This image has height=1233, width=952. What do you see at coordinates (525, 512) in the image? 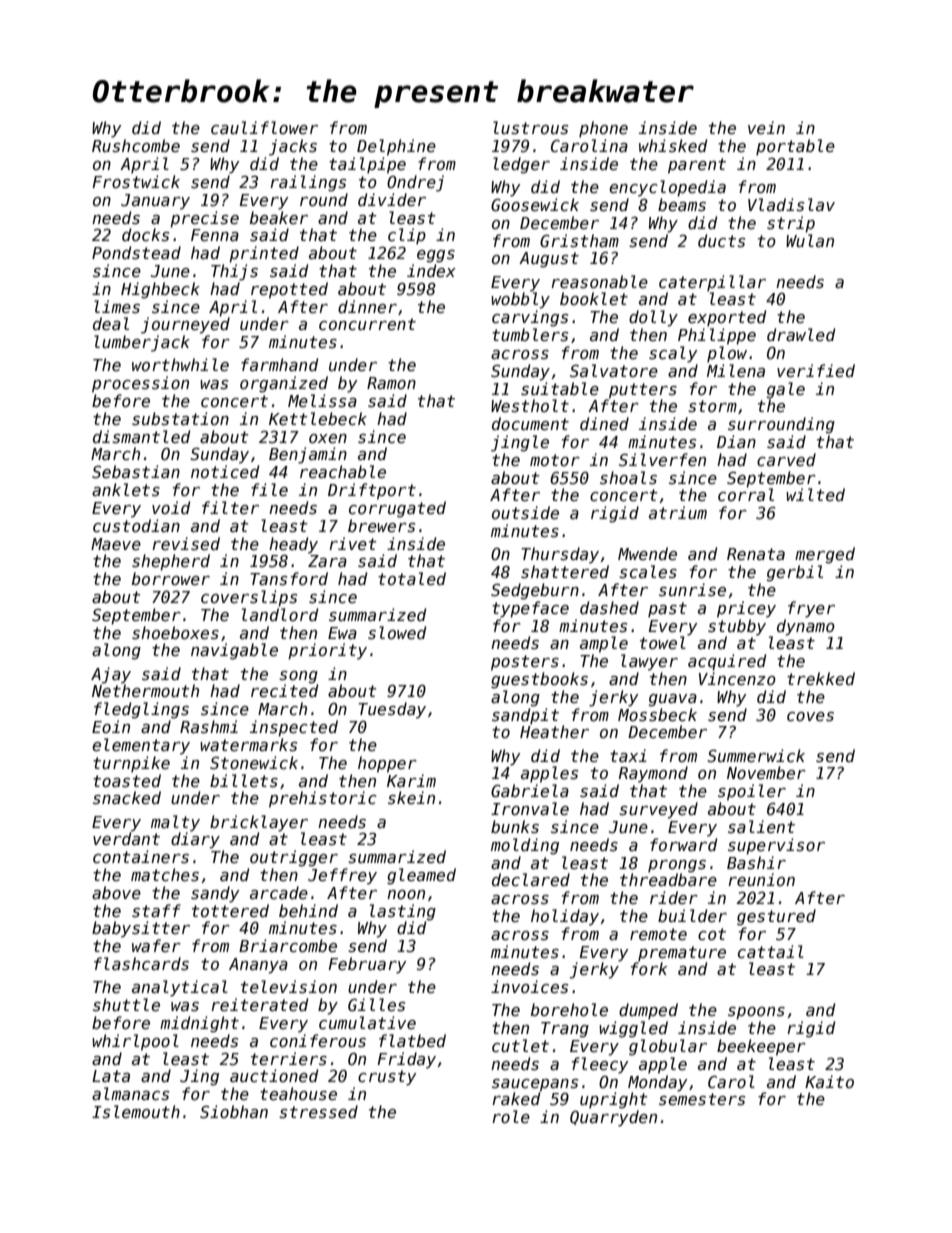
I see `outside` at bounding box center [525, 512].
